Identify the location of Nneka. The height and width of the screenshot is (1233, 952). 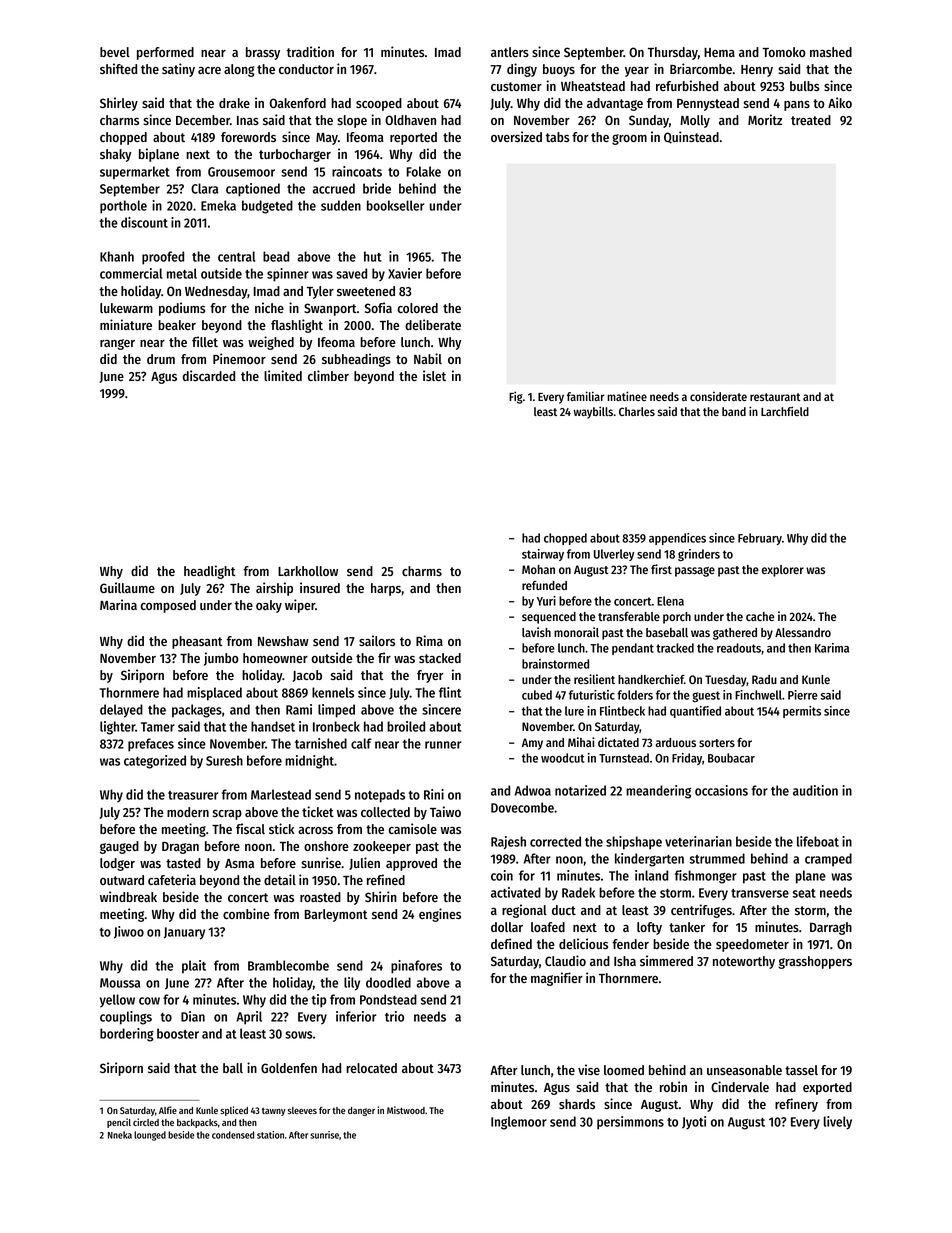
(120, 1135).
